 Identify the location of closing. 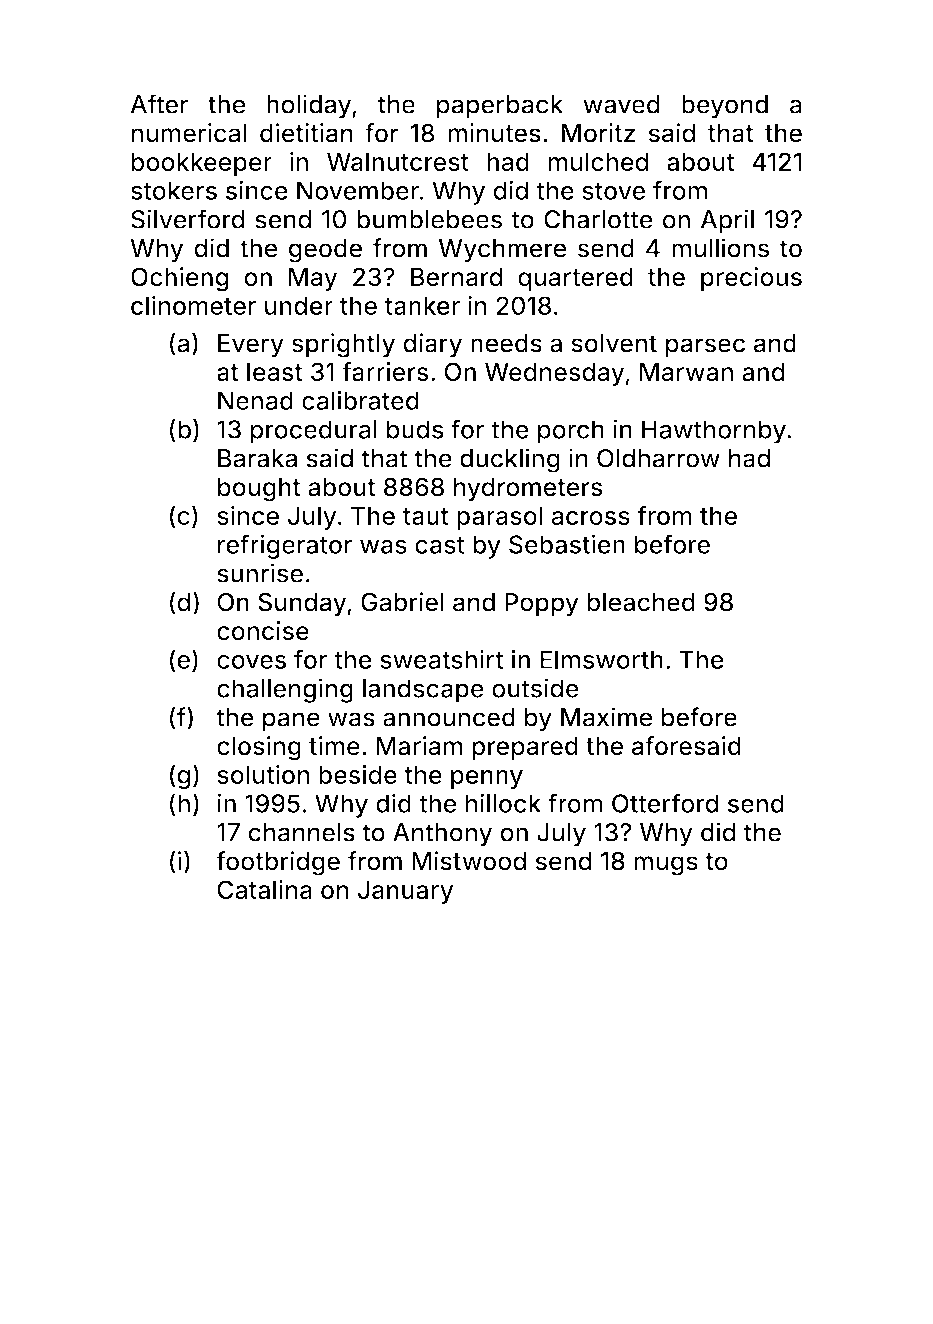
(259, 748).
